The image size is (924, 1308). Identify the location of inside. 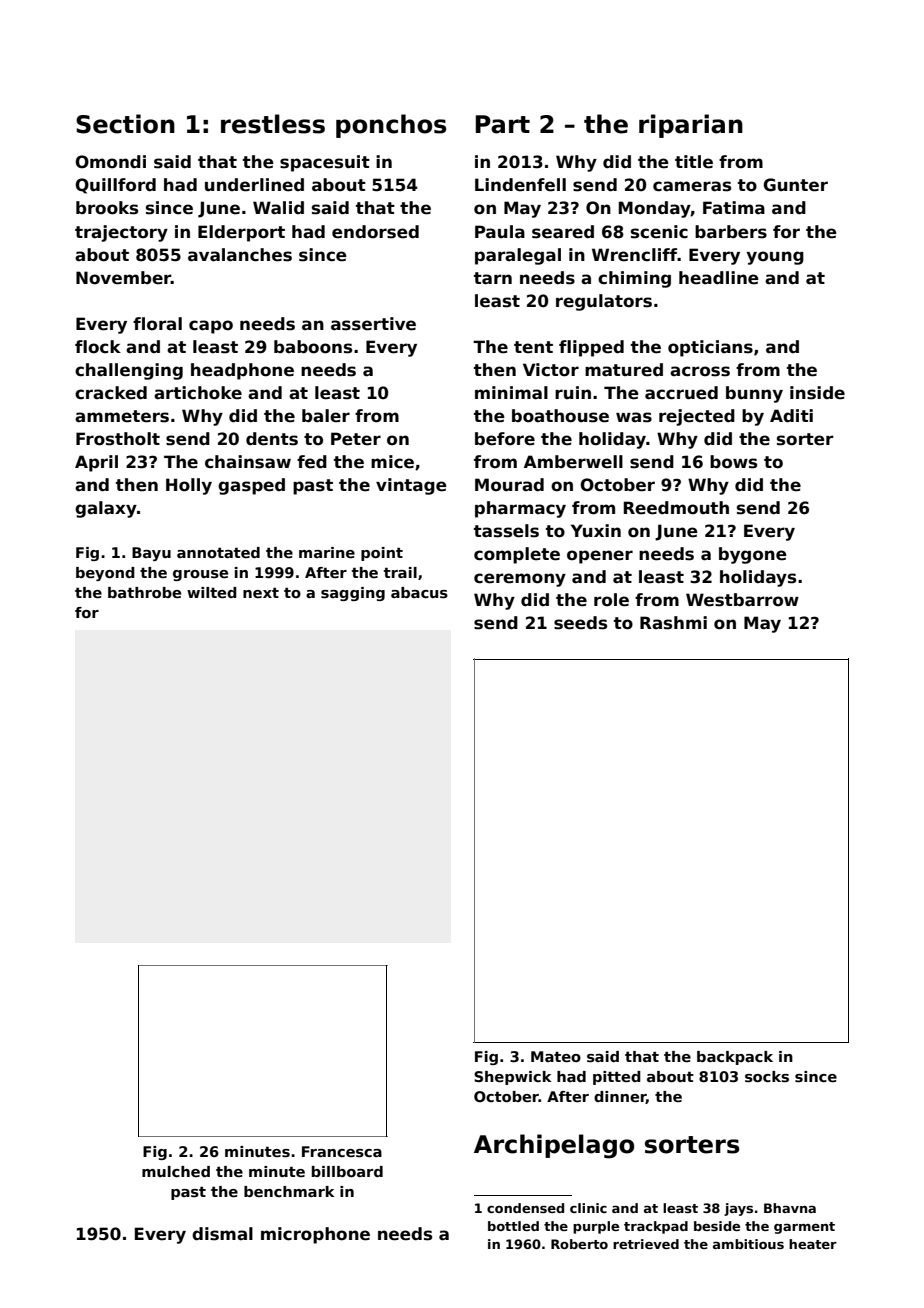
(817, 393).
